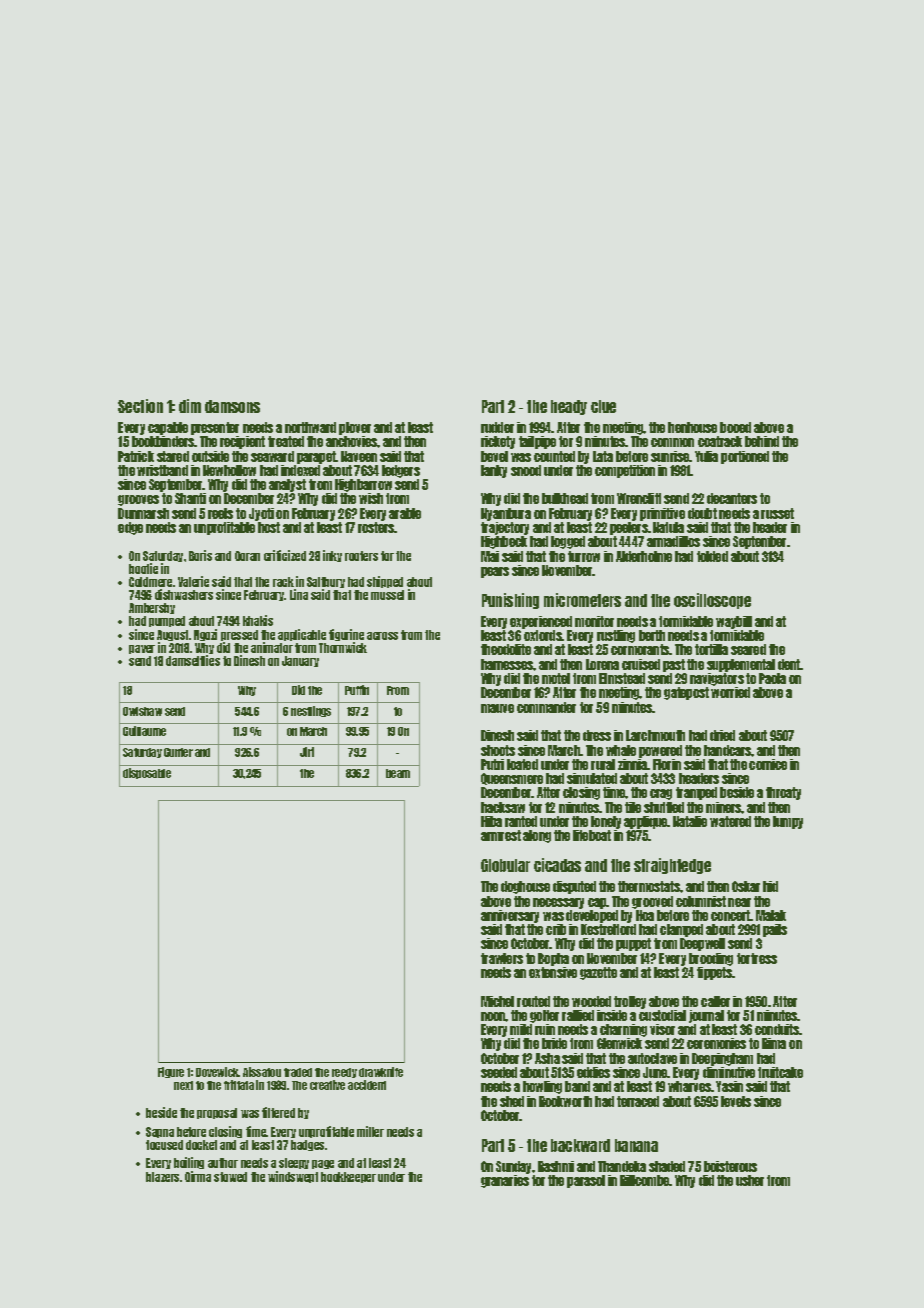 The height and width of the screenshot is (1308, 924). Describe the element at coordinates (711, 649) in the screenshot. I see `tortilla` at that location.
